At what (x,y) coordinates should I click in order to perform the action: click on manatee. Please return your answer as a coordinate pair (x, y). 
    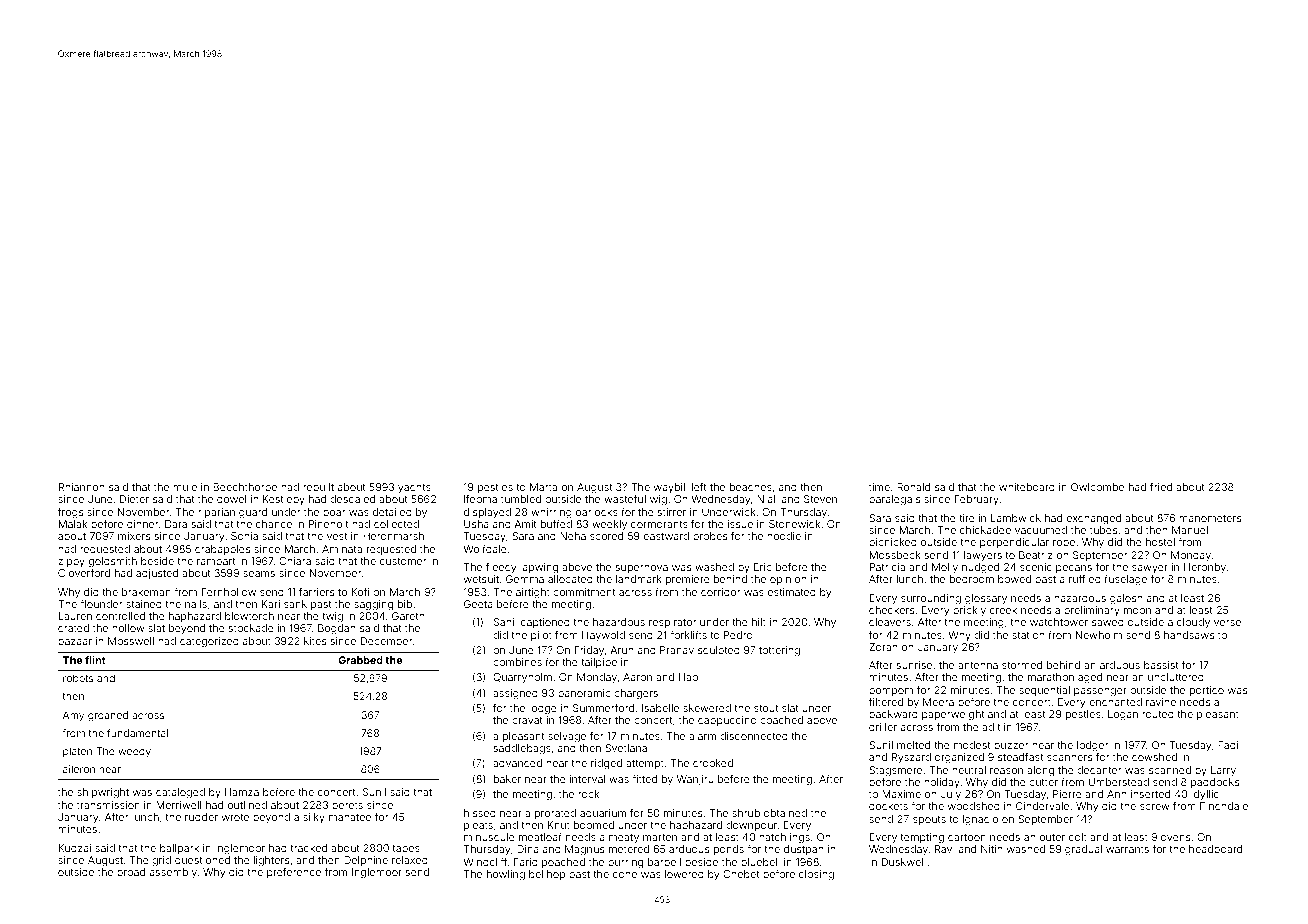
    Looking at the image, I should click on (350, 817).
